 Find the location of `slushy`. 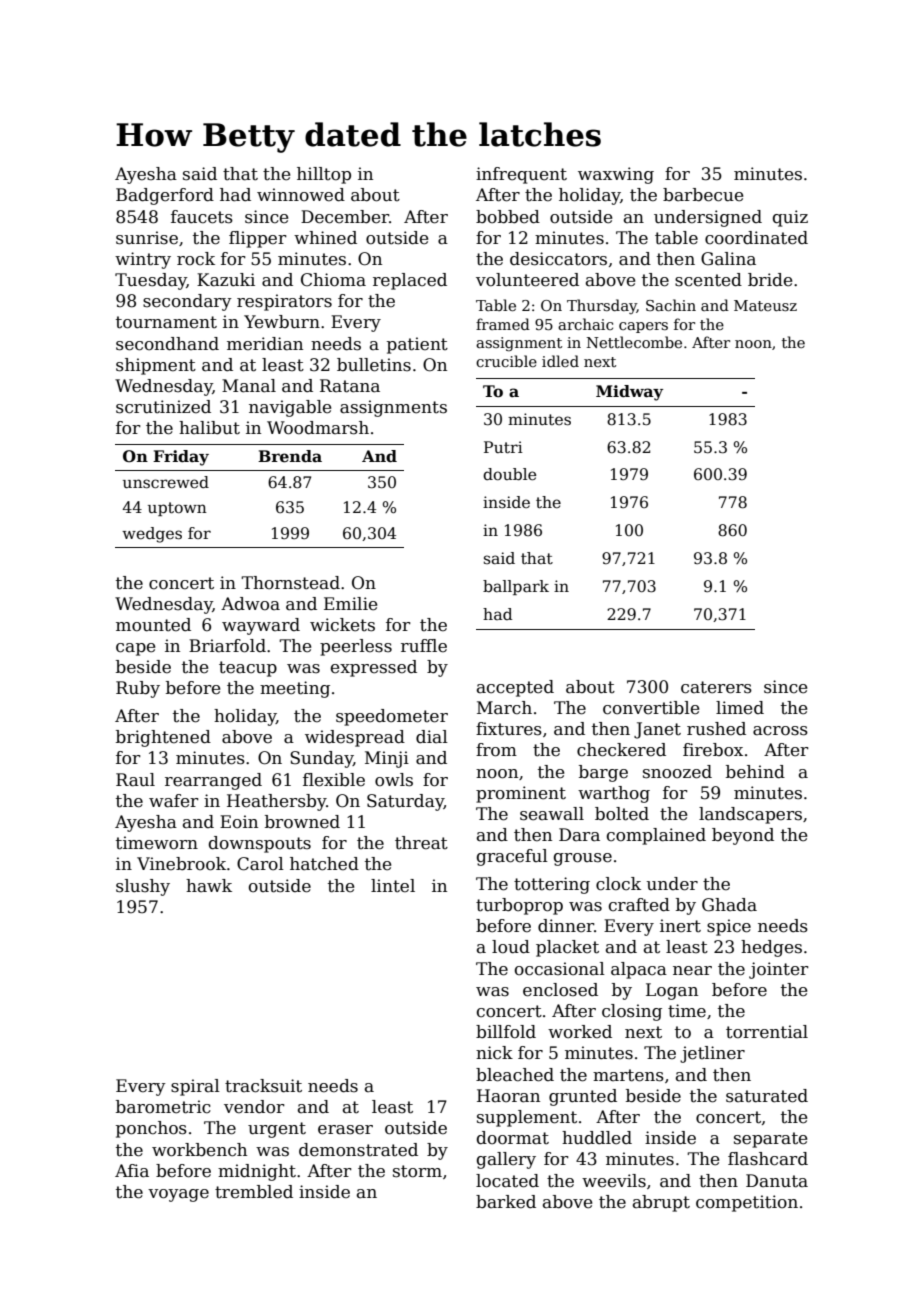

slushy is located at coordinates (143, 887).
